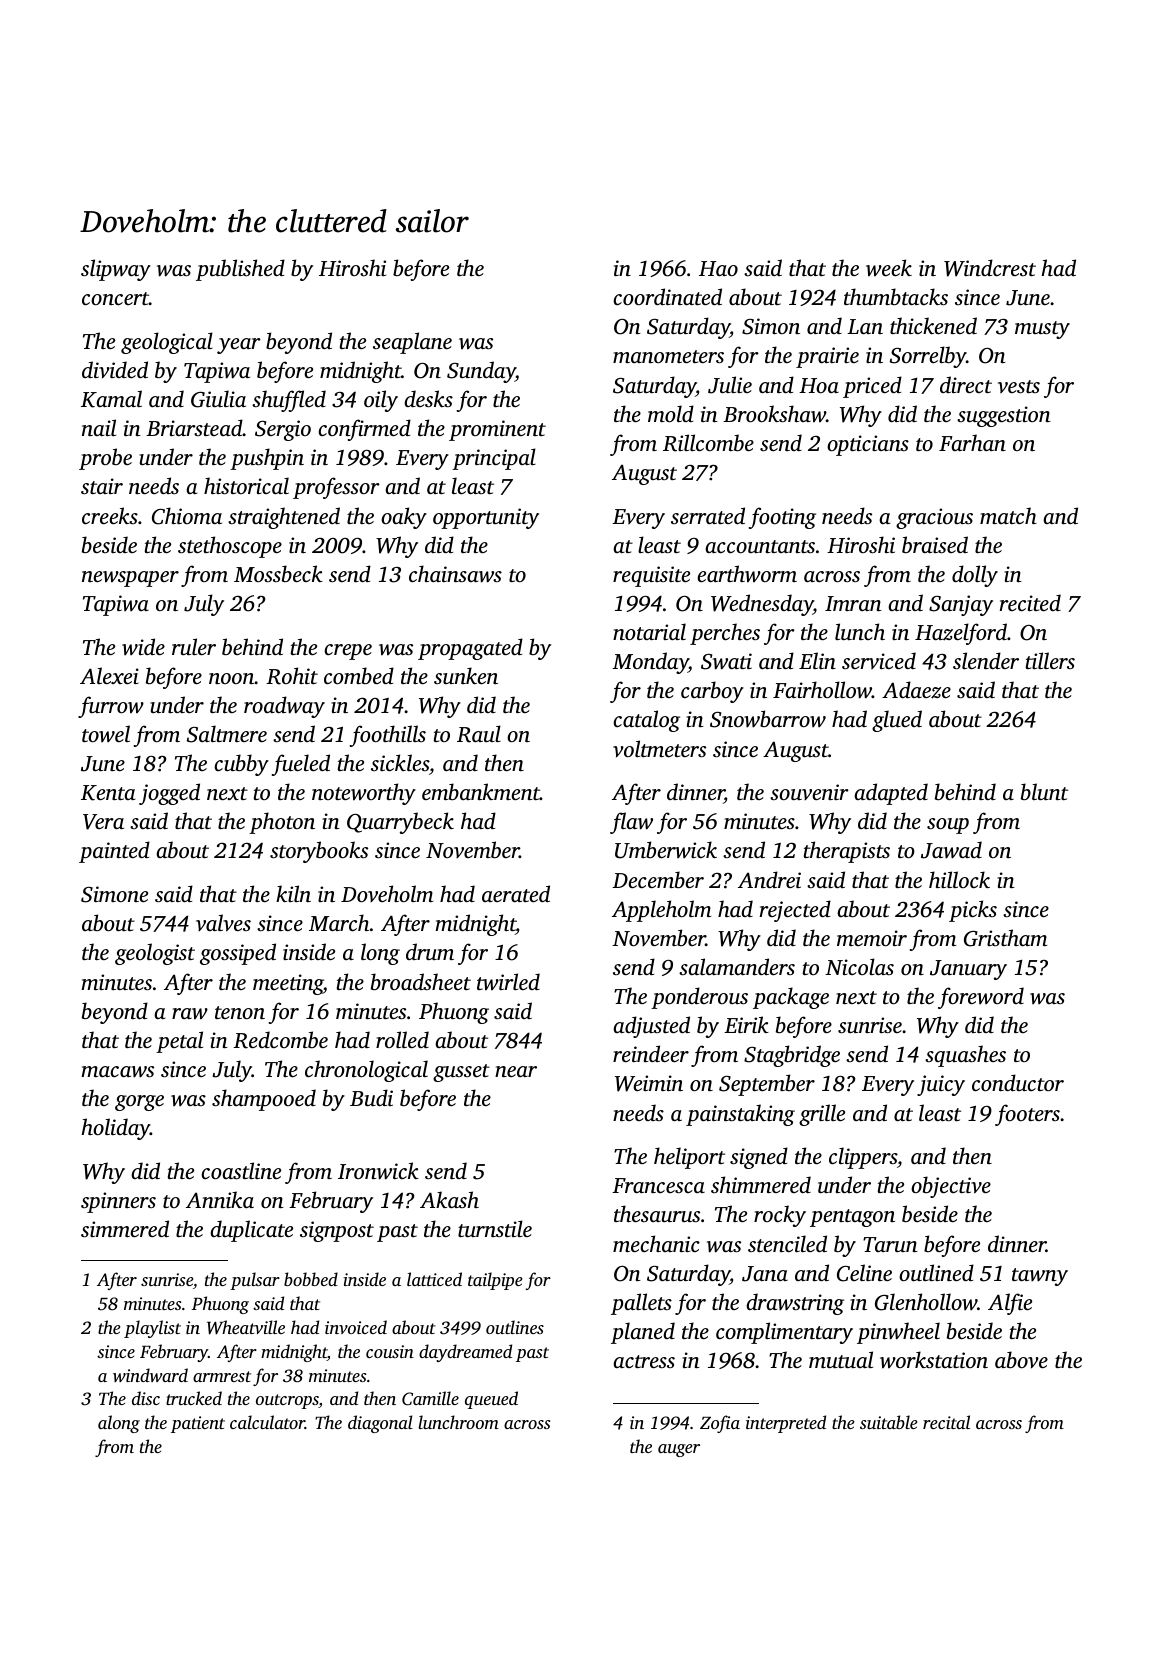 Image resolution: width=1165 pixels, height=1654 pixels. Describe the element at coordinates (795, 911) in the screenshot. I see `rejected` at that location.
